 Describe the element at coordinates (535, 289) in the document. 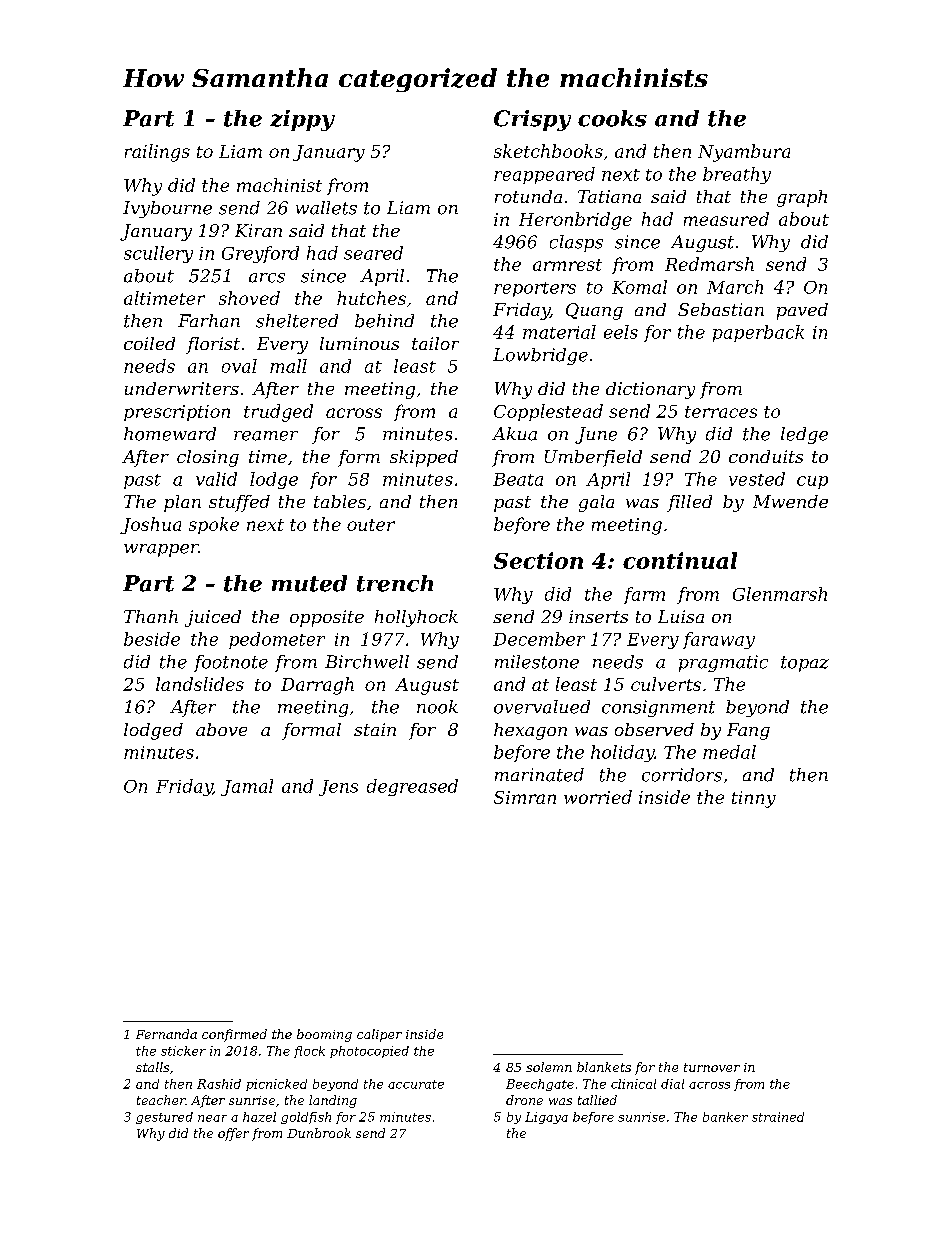

I see `reporters` at that location.
